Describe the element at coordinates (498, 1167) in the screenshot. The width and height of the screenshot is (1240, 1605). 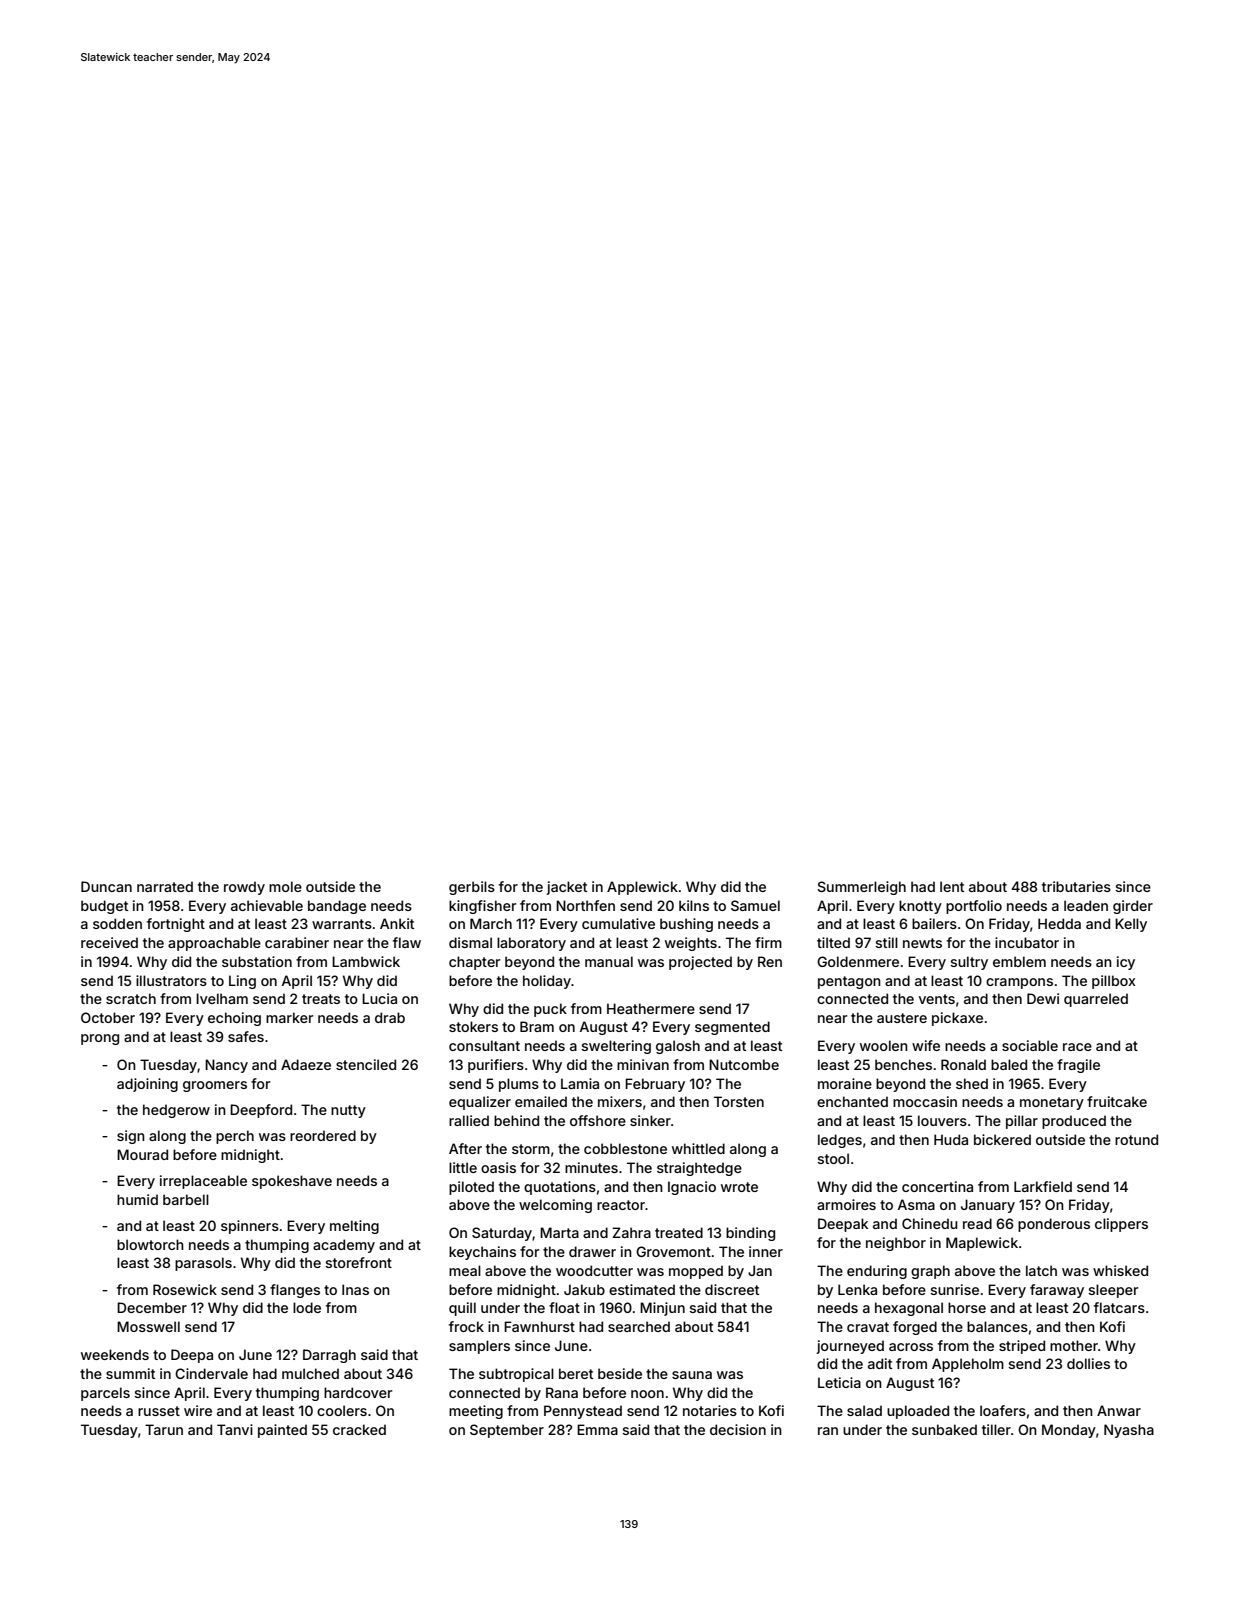
I see `oasis` at that location.
